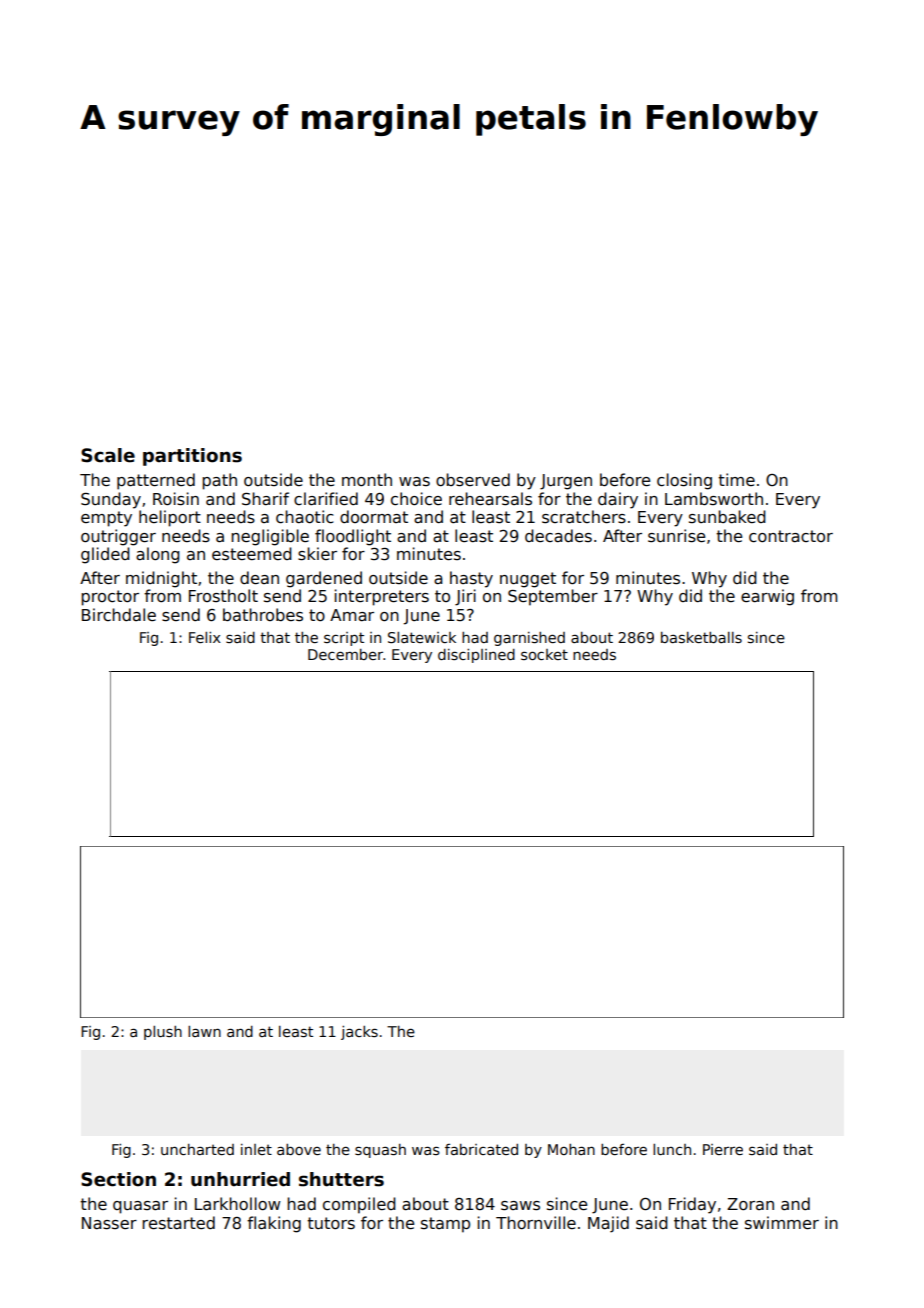  What do you see at coordinates (204, 1031) in the image?
I see `lawn` at bounding box center [204, 1031].
